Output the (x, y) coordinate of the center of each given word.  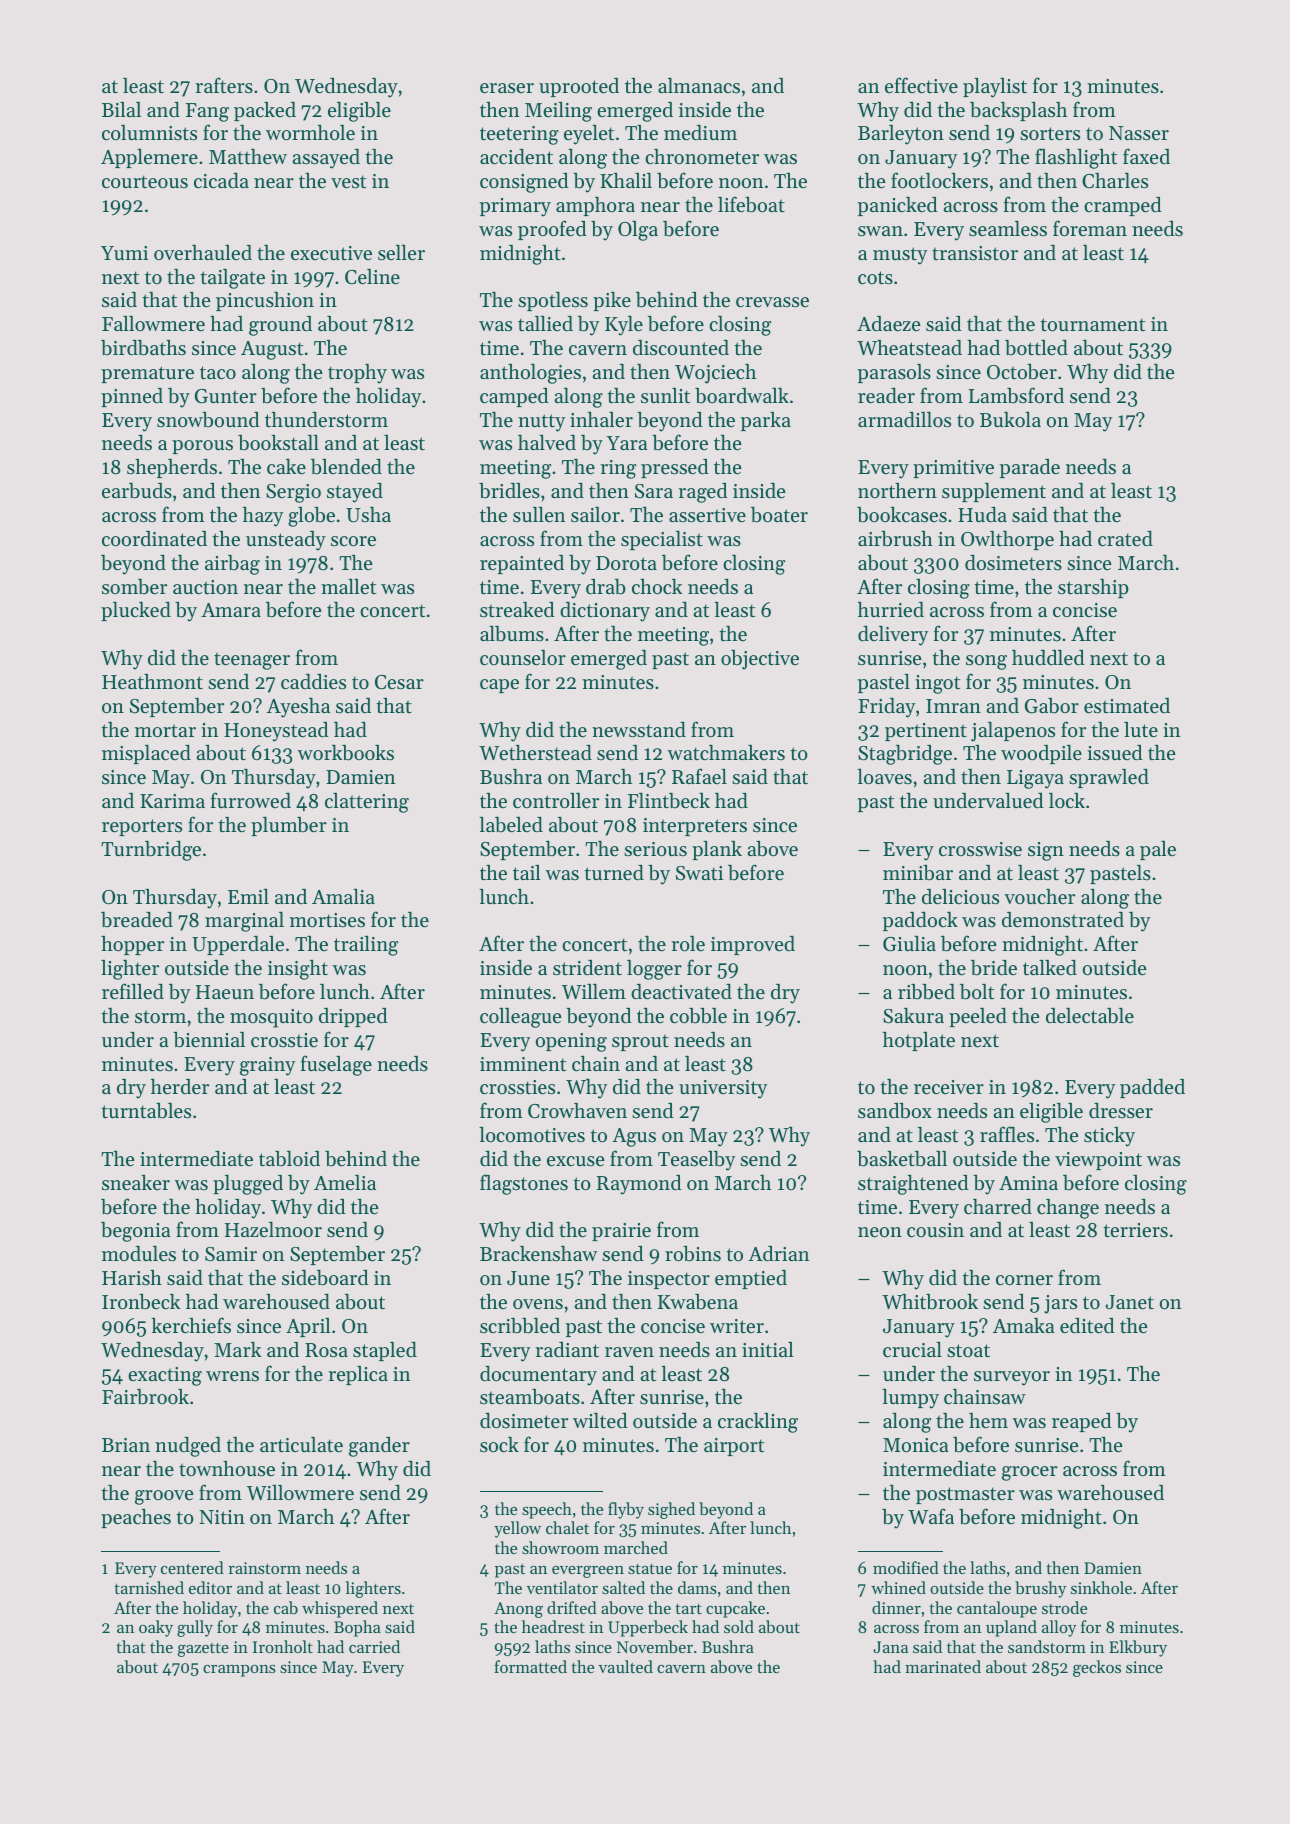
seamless (1008, 229)
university (723, 1089)
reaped (1082, 1422)
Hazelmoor (273, 1230)
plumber (289, 826)
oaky (156, 1628)
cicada (221, 181)
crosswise (980, 849)
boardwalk (742, 396)
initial (768, 1350)
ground (280, 326)
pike (612, 301)
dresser (1121, 1111)
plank (717, 850)
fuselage (336, 1065)
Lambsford (1016, 395)
